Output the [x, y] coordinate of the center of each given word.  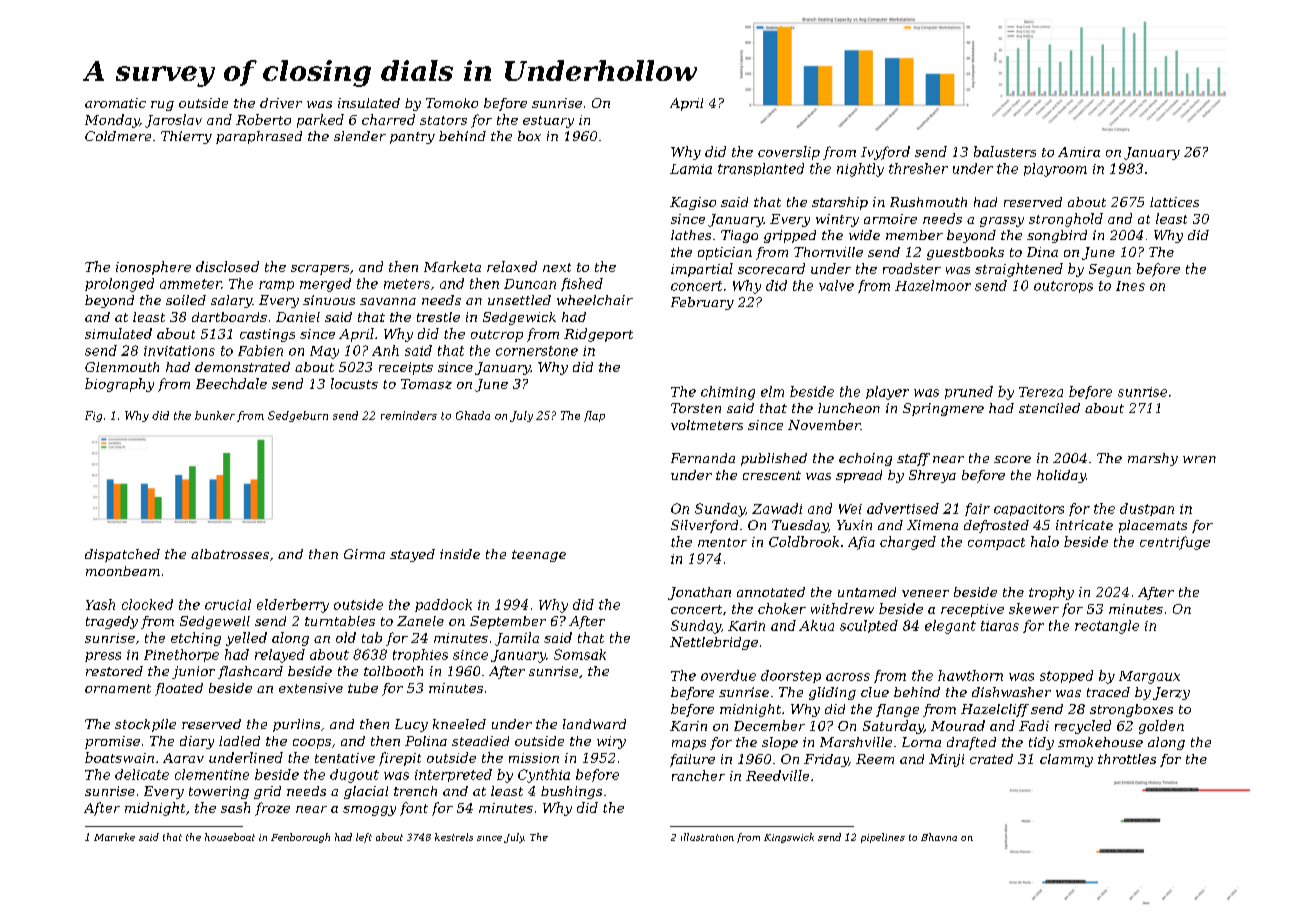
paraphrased [259, 137]
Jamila [517, 639]
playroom [1055, 170]
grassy [1002, 222]
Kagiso [693, 203]
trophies [420, 655]
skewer [1034, 608]
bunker [215, 415]
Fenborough [300, 838]
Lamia [691, 169]
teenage [539, 556]
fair [977, 509]
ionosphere [153, 268]
